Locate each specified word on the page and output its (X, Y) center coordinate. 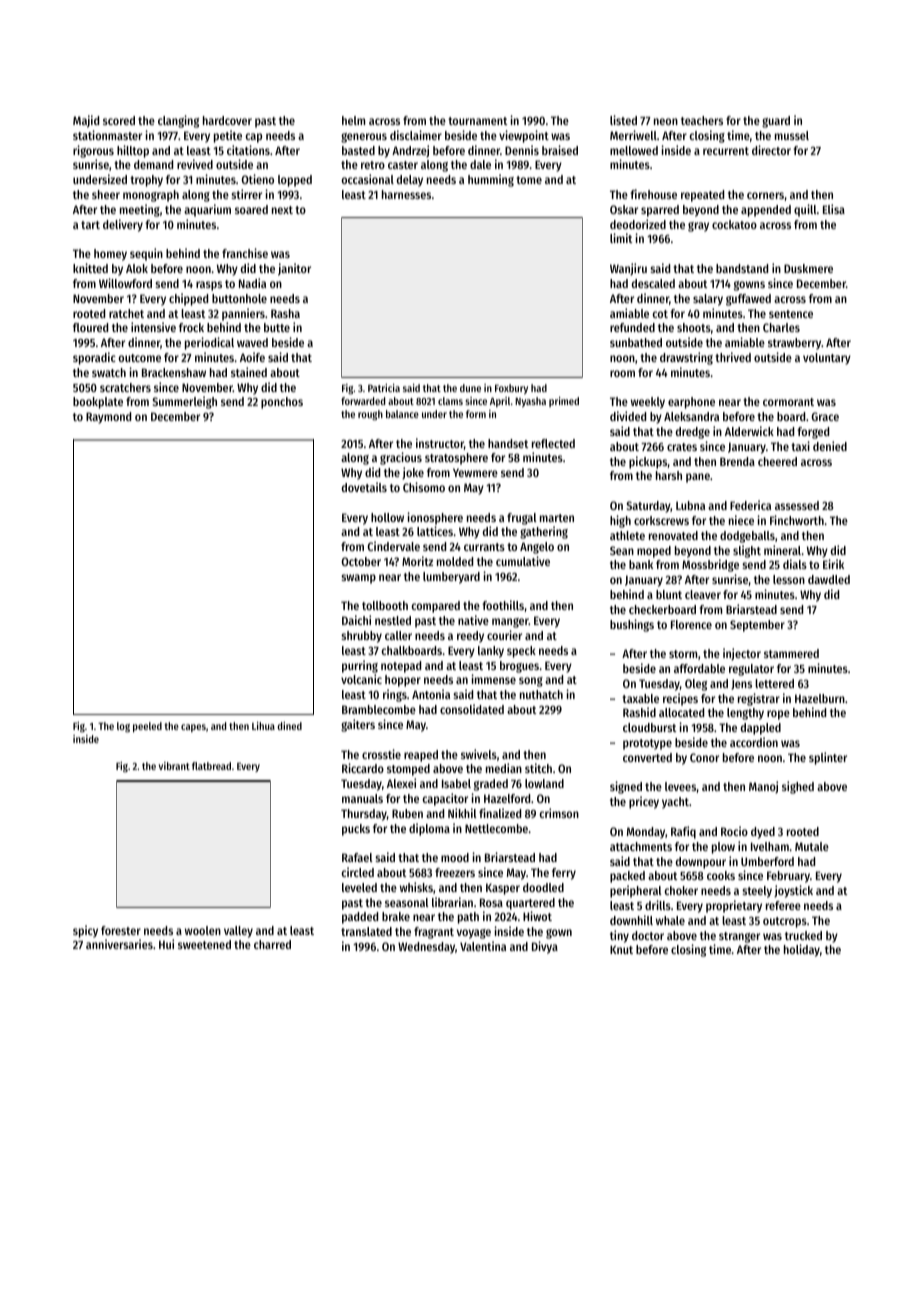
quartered (530, 904)
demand (153, 164)
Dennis (522, 150)
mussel (792, 135)
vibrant (174, 766)
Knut (621, 949)
